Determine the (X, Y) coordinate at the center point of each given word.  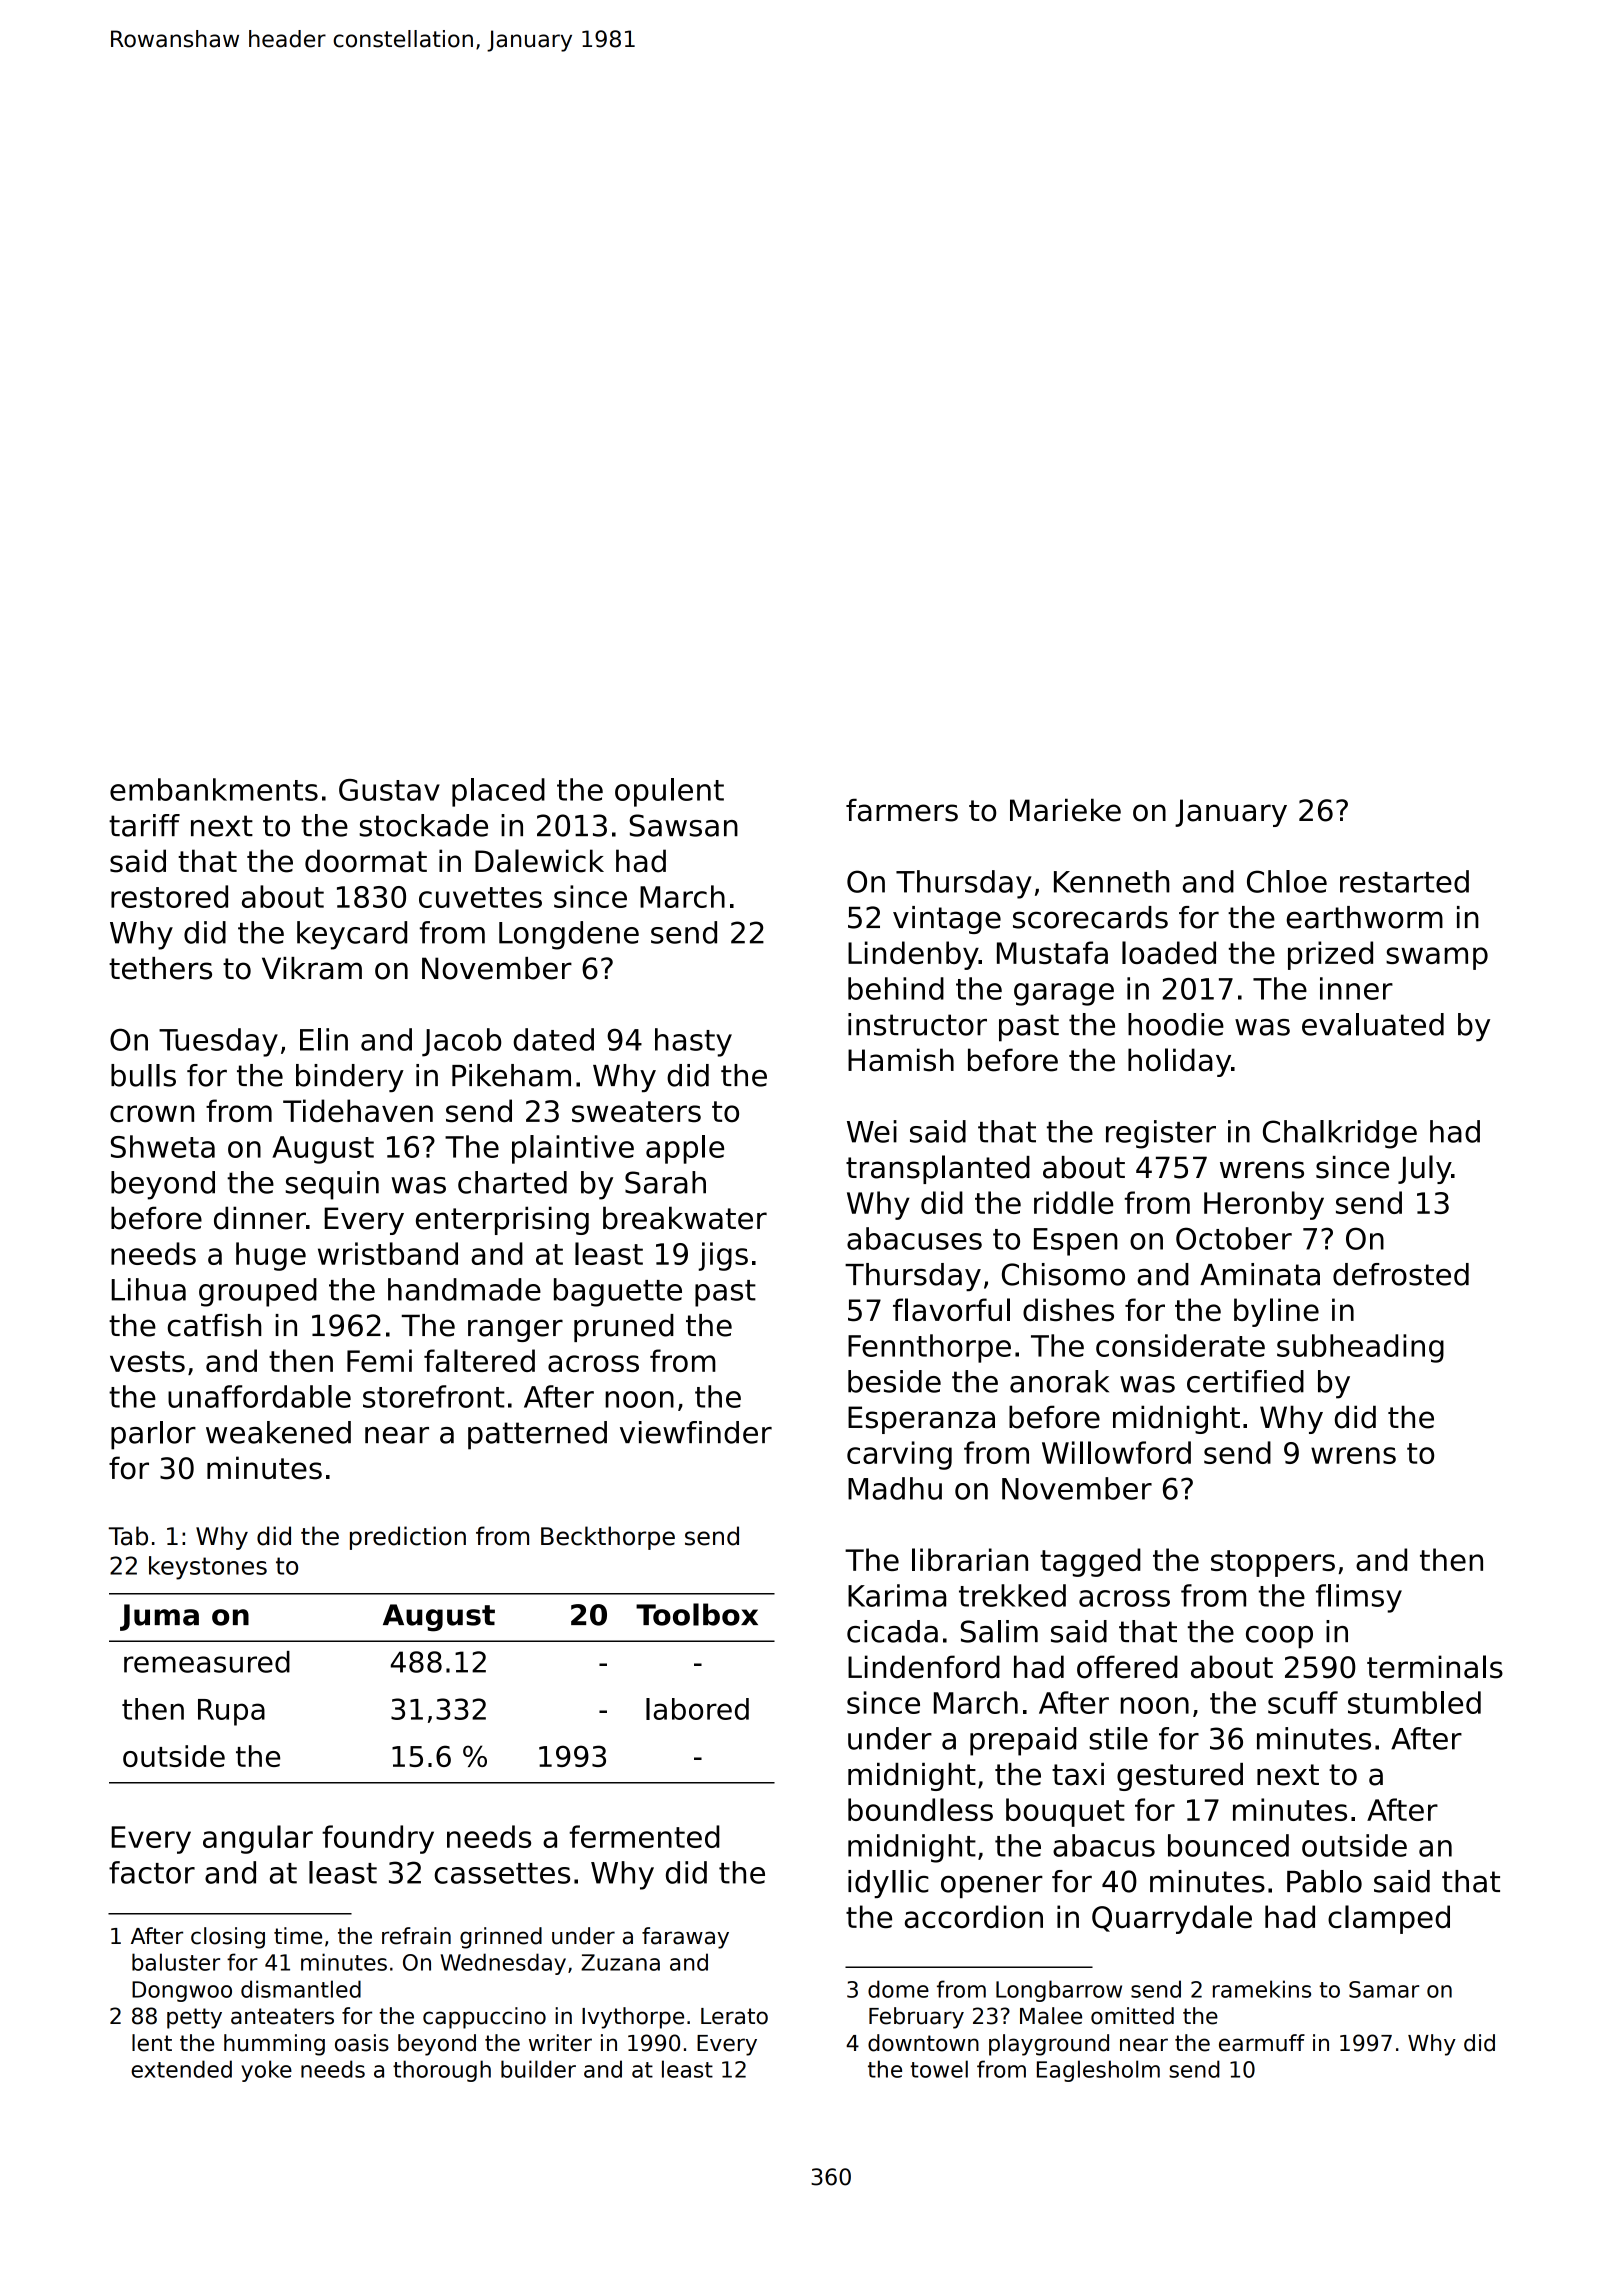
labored (697, 1709)
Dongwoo (182, 1991)
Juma (159, 1617)
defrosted (1401, 1274)
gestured (1180, 1777)
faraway (685, 1938)
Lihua (149, 1289)
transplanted (938, 1169)
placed (498, 792)
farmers (902, 810)
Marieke (1065, 810)
